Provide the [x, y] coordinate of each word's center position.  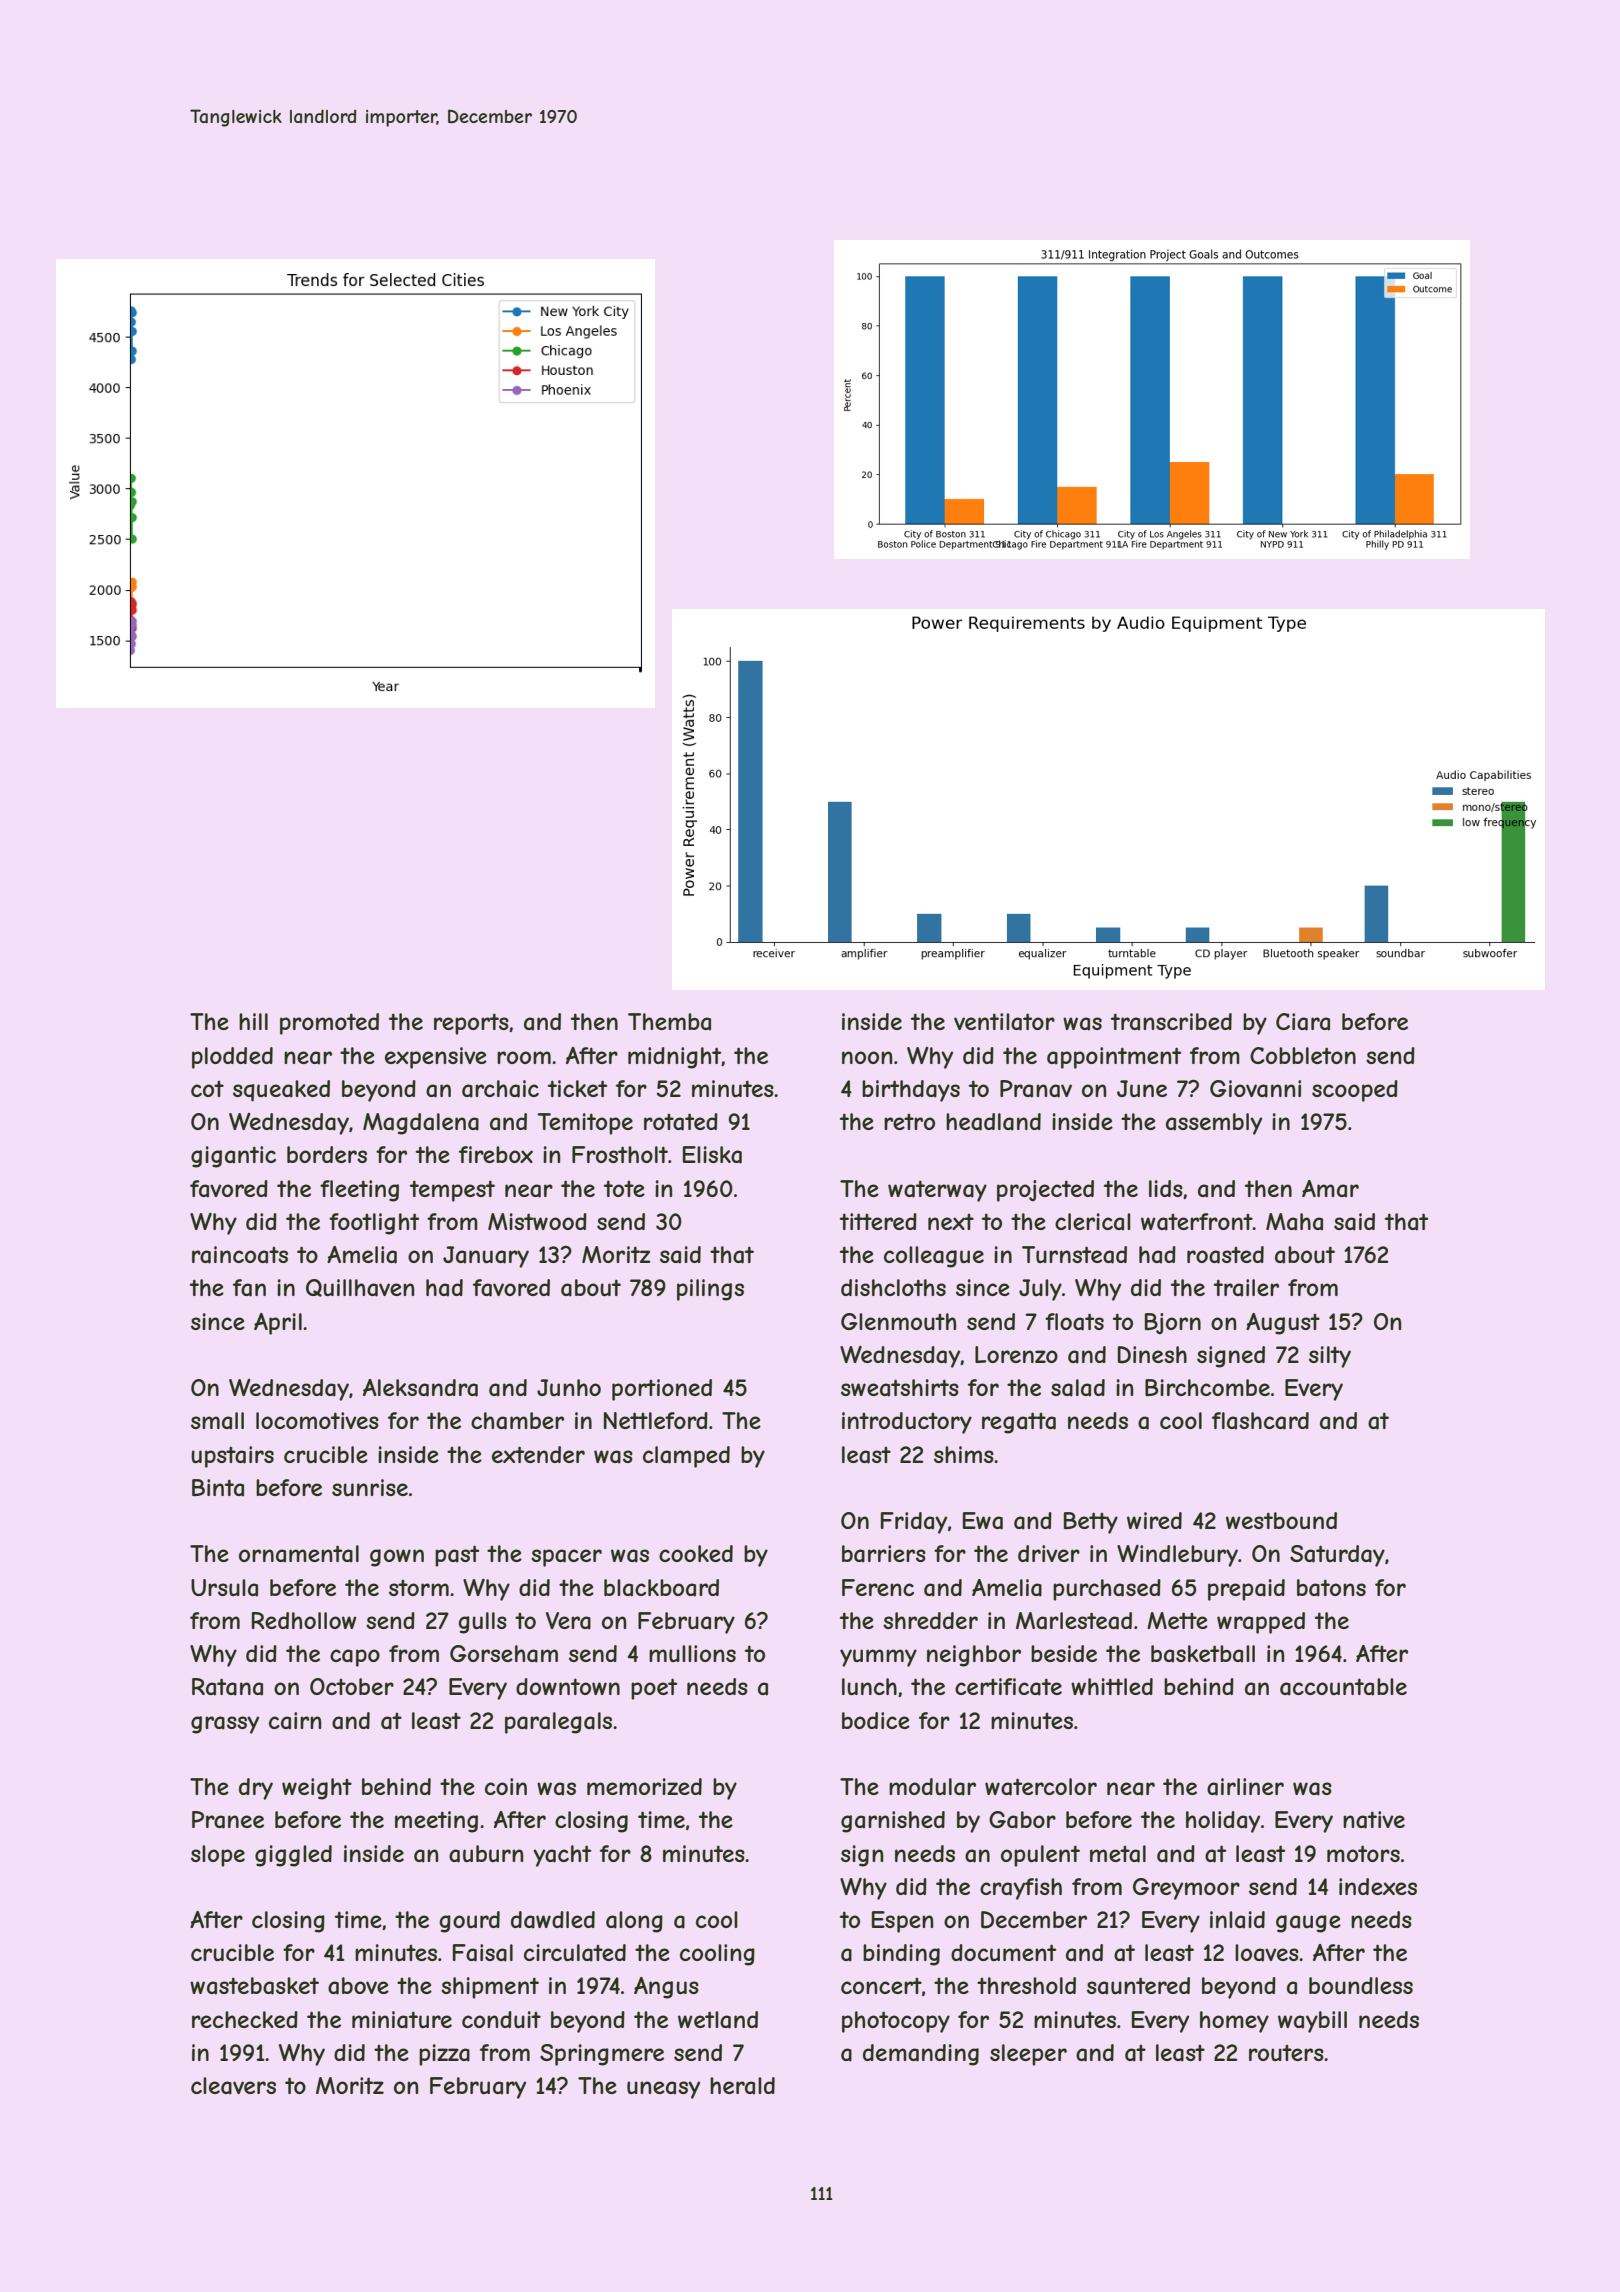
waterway [937, 1191]
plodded [232, 1058]
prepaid [1246, 1590]
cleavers [233, 2086]
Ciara [1303, 1022]
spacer [566, 1558]
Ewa [983, 1521]
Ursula [224, 1588]
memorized [644, 1786]
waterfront [1197, 1222]
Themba [669, 1022]
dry [256, 1789]
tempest [452, 1191]
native [1374, 1820]
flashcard [1260, 1421]
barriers [884, 1554]
